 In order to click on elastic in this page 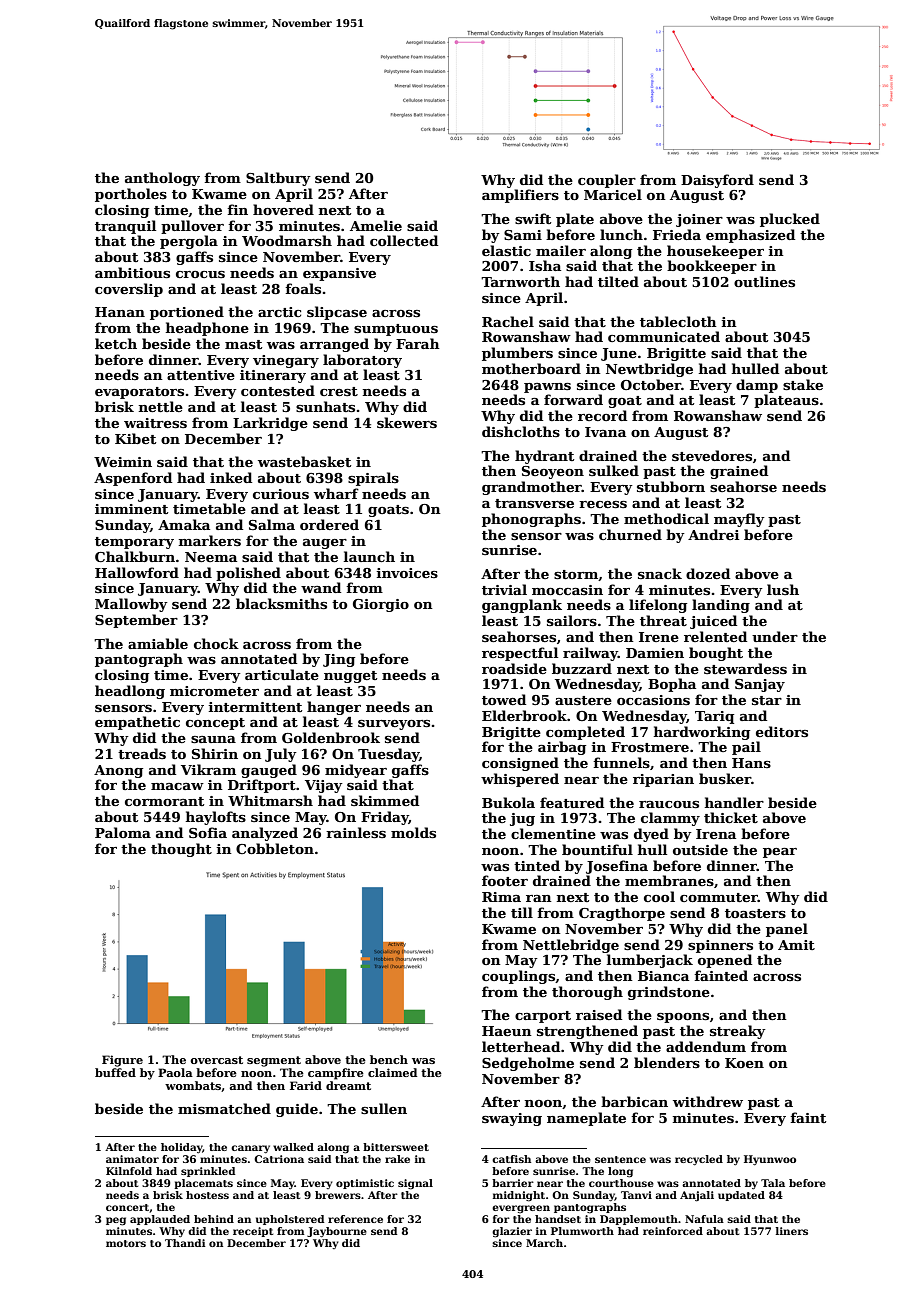, I will do `click(506, 250)`.
